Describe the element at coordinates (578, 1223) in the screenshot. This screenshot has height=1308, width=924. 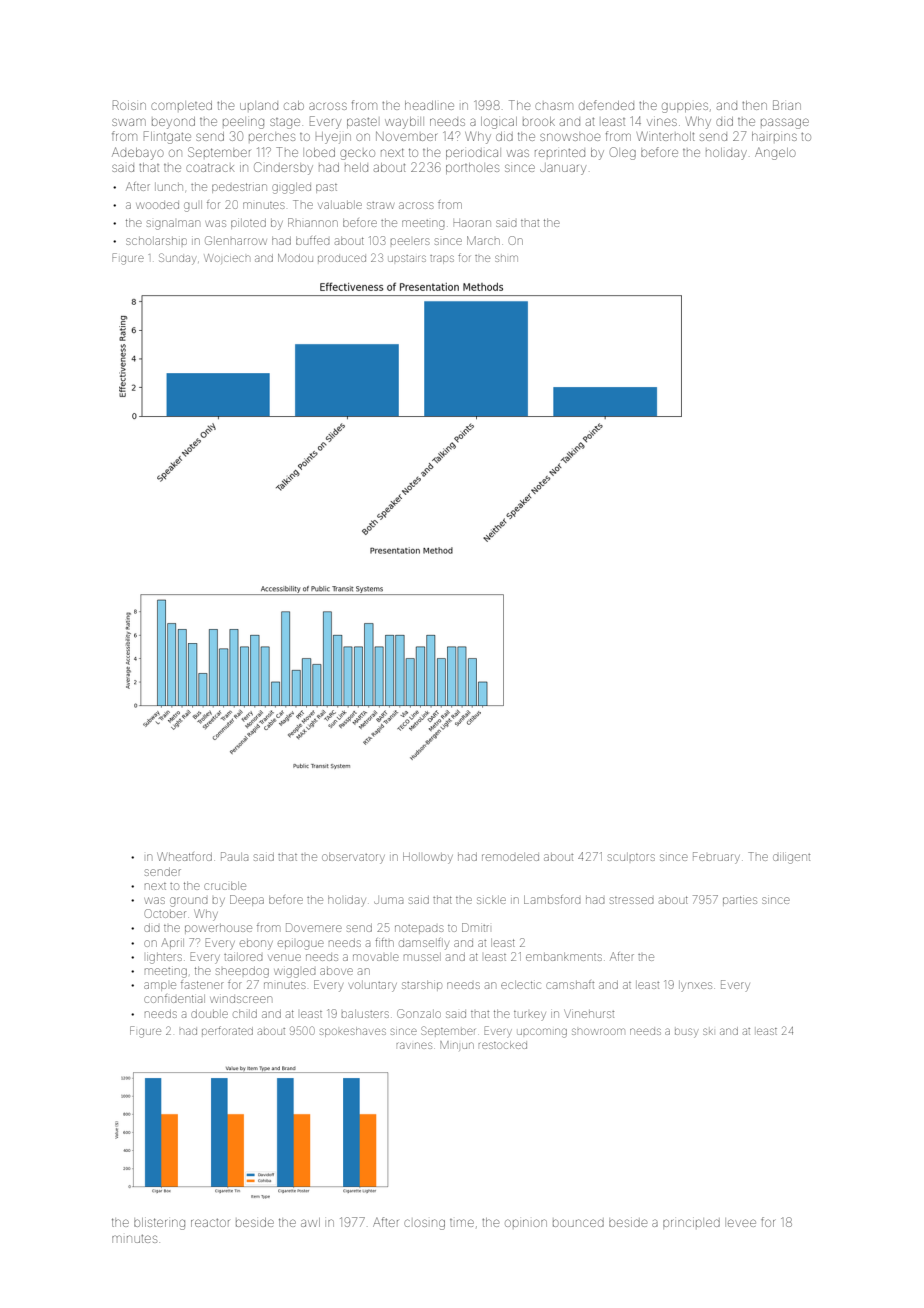
I see `bounced` at that location.
